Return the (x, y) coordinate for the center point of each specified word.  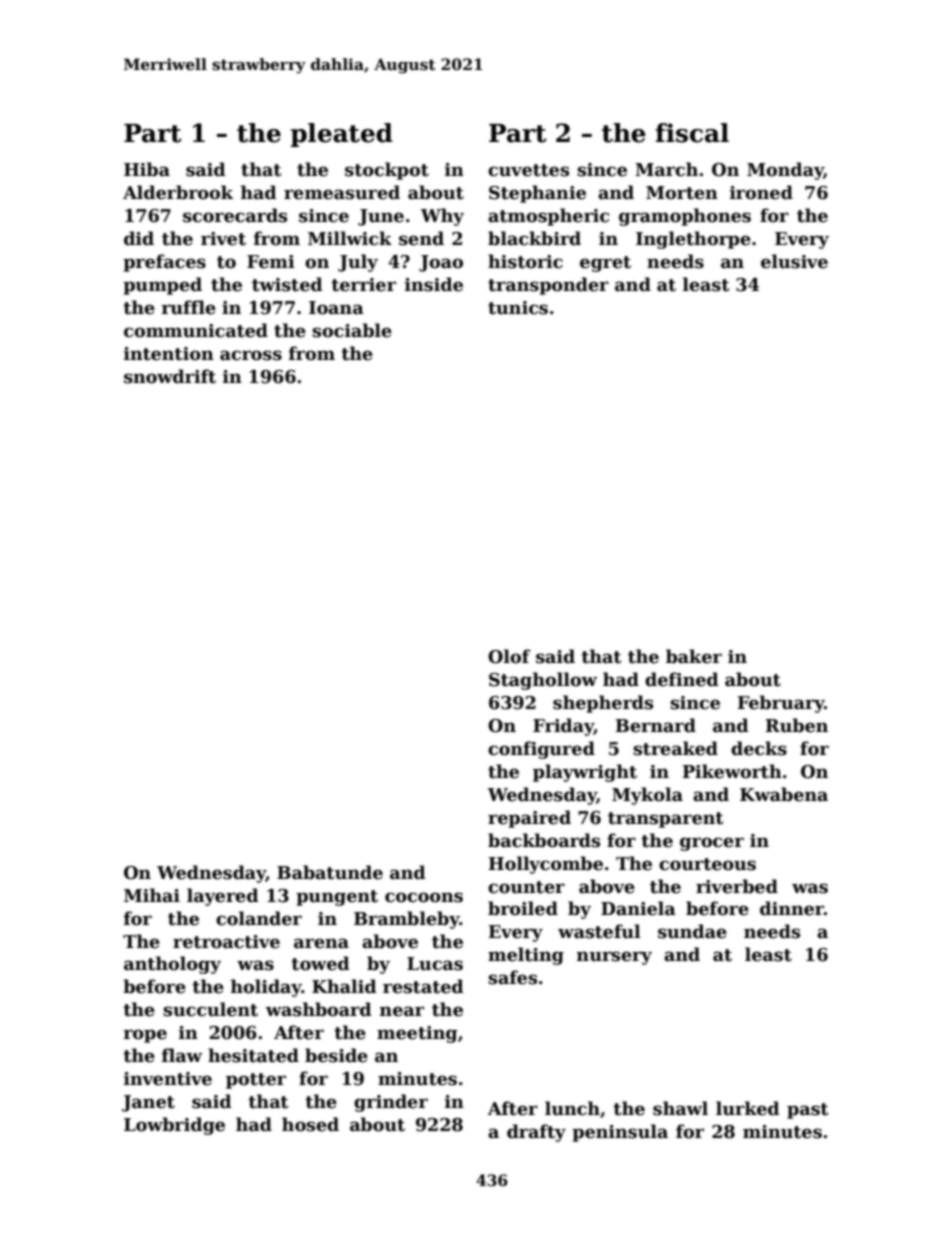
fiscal (692, 133)
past (808, 1111)
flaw (182, 1055)
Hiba (147, 169)
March (666, 169)
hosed (310, 1124)
